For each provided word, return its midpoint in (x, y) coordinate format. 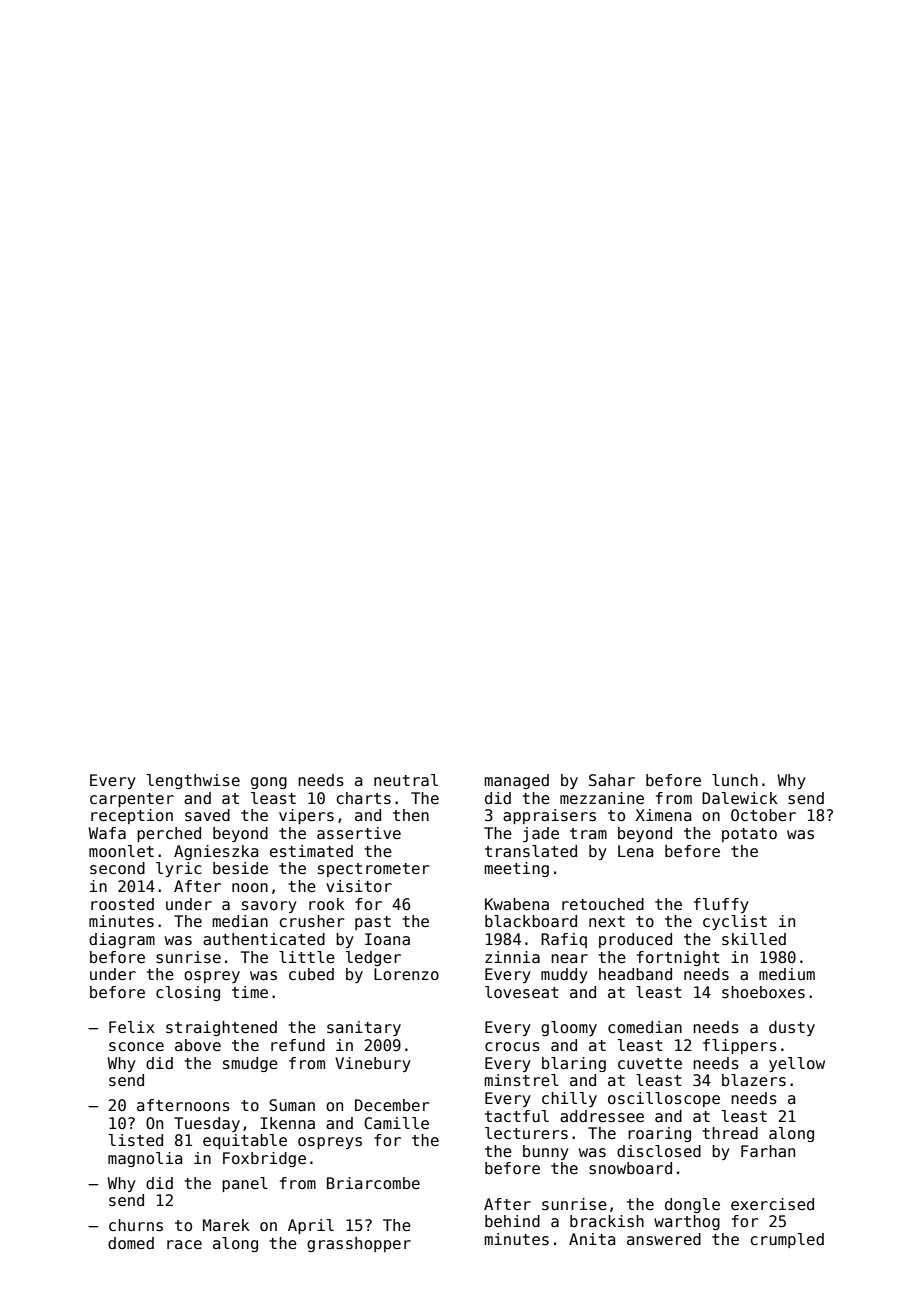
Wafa (107, 833)
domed (131, 1243)
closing (188, 993)
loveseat (522, 992)
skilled (754, 939)
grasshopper (359, 1244)
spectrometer (374, 870)
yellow (797, 1064)
